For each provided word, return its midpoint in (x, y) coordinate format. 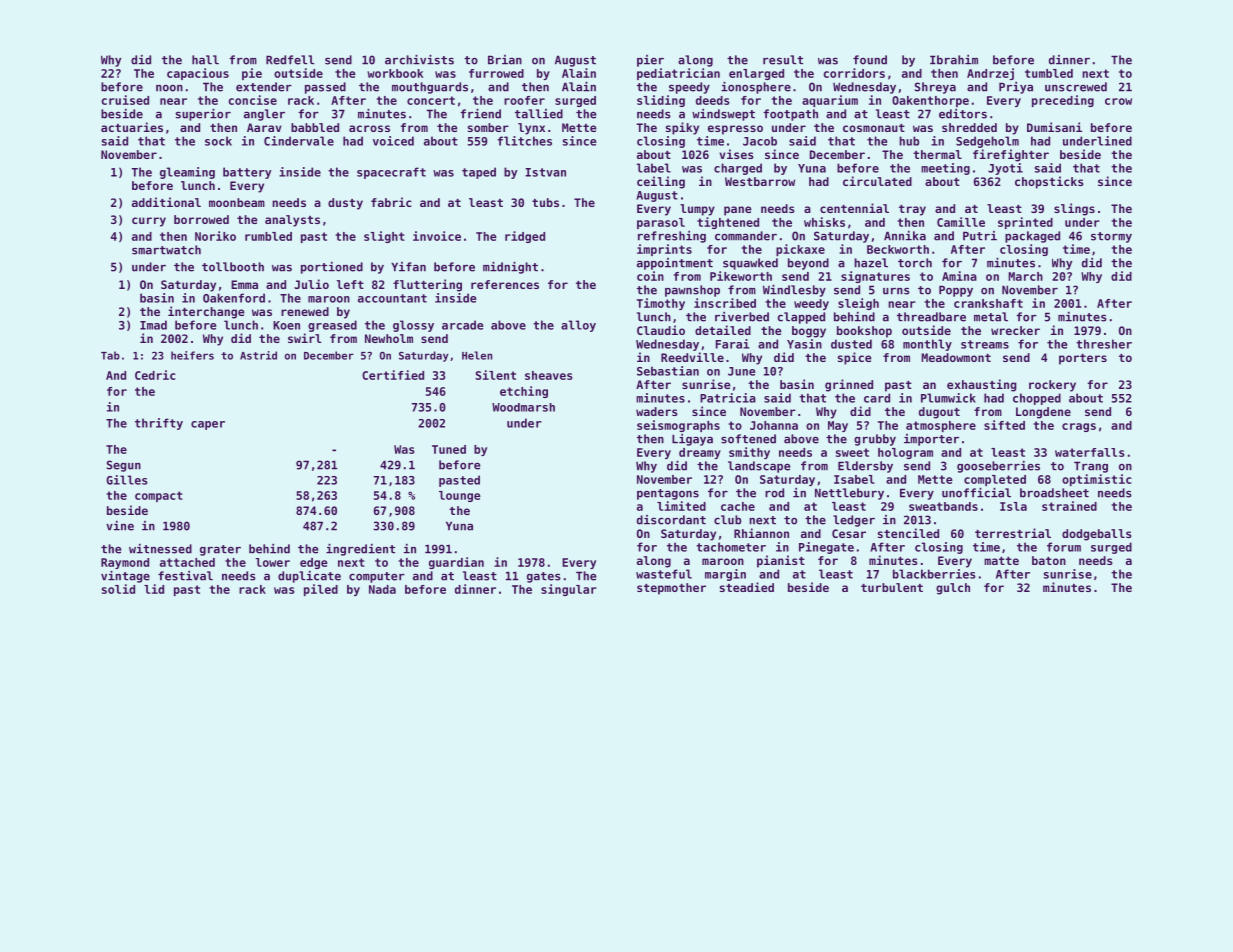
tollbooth (233, 267)
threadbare (931, 317)
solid (118, 589)
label (654, 168)
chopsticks (1049, 182)
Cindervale (299, 141)
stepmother (671, 589)
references (505, 284)
